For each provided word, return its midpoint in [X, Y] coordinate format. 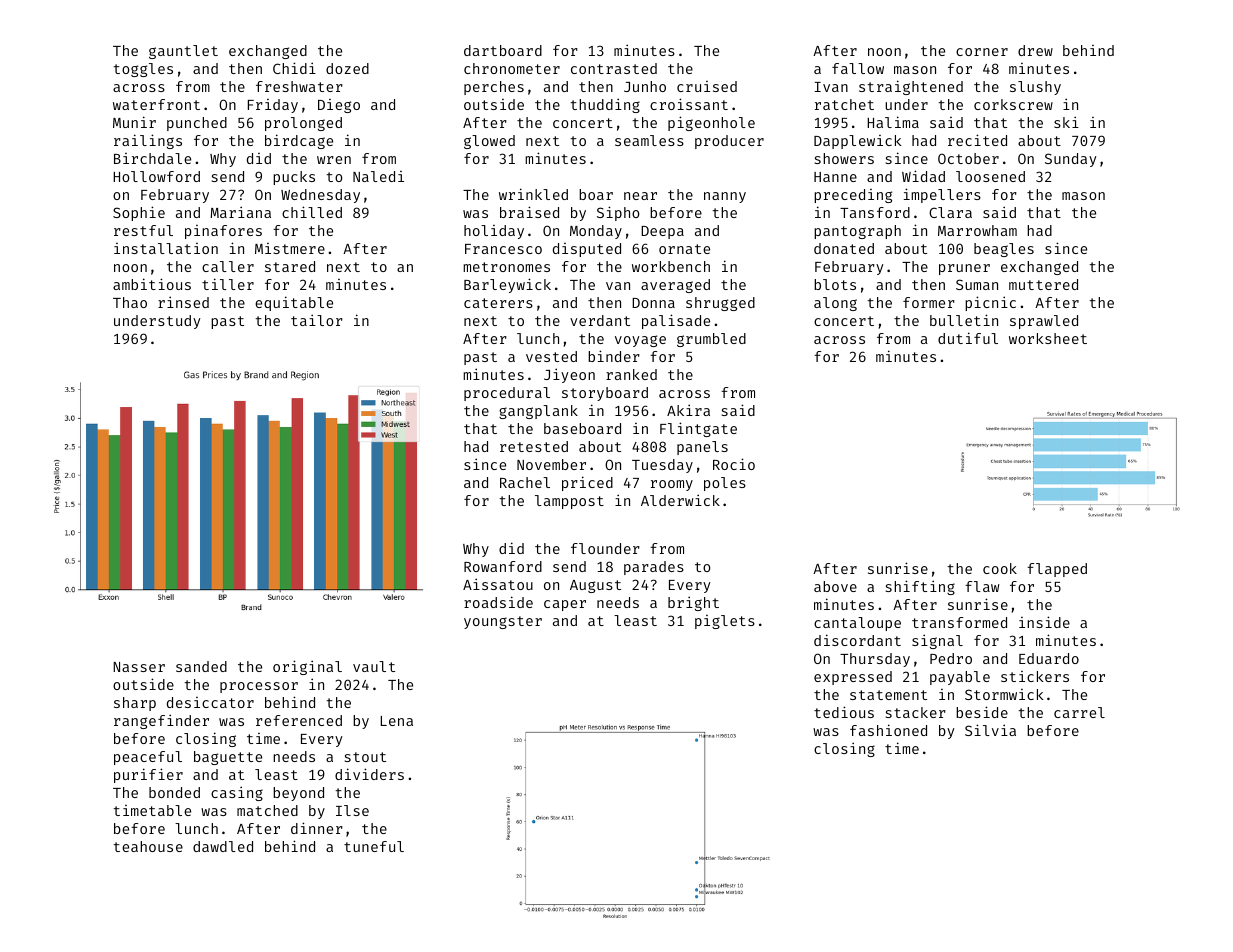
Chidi [294, 68]
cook [1000, 568]
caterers [498, 303]
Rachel [525, 482]
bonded [174, 792]
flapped [1057, 570]
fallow [858, 68]
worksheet [1048, 338]
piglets [725, 622]
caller [228, 266]
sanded [201, 666]
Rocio [734, 464]
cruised [707, 86]
